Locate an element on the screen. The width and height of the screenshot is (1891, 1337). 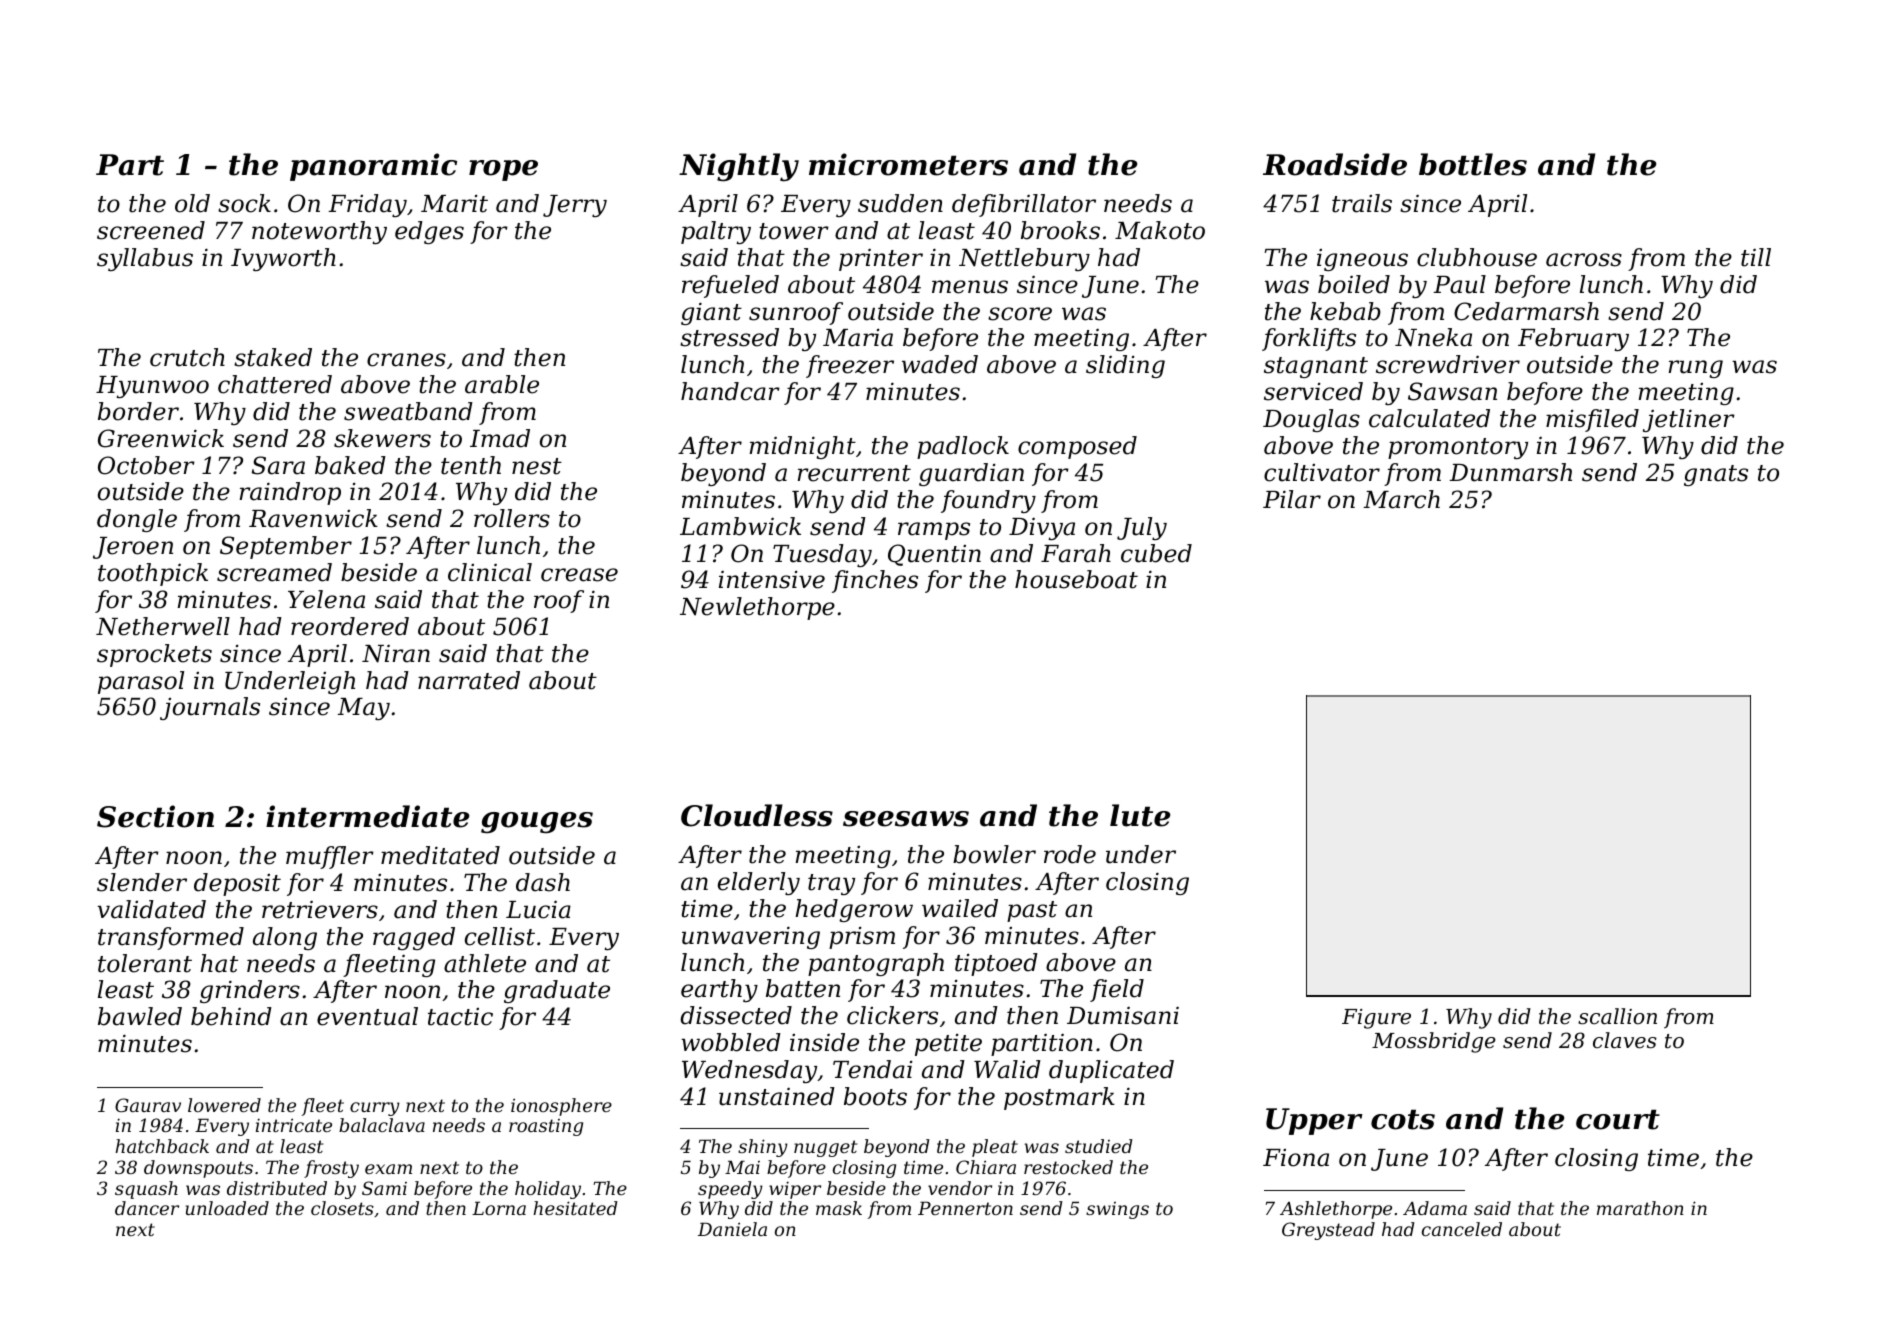
gnats is located at coordinates (1716, 475).
